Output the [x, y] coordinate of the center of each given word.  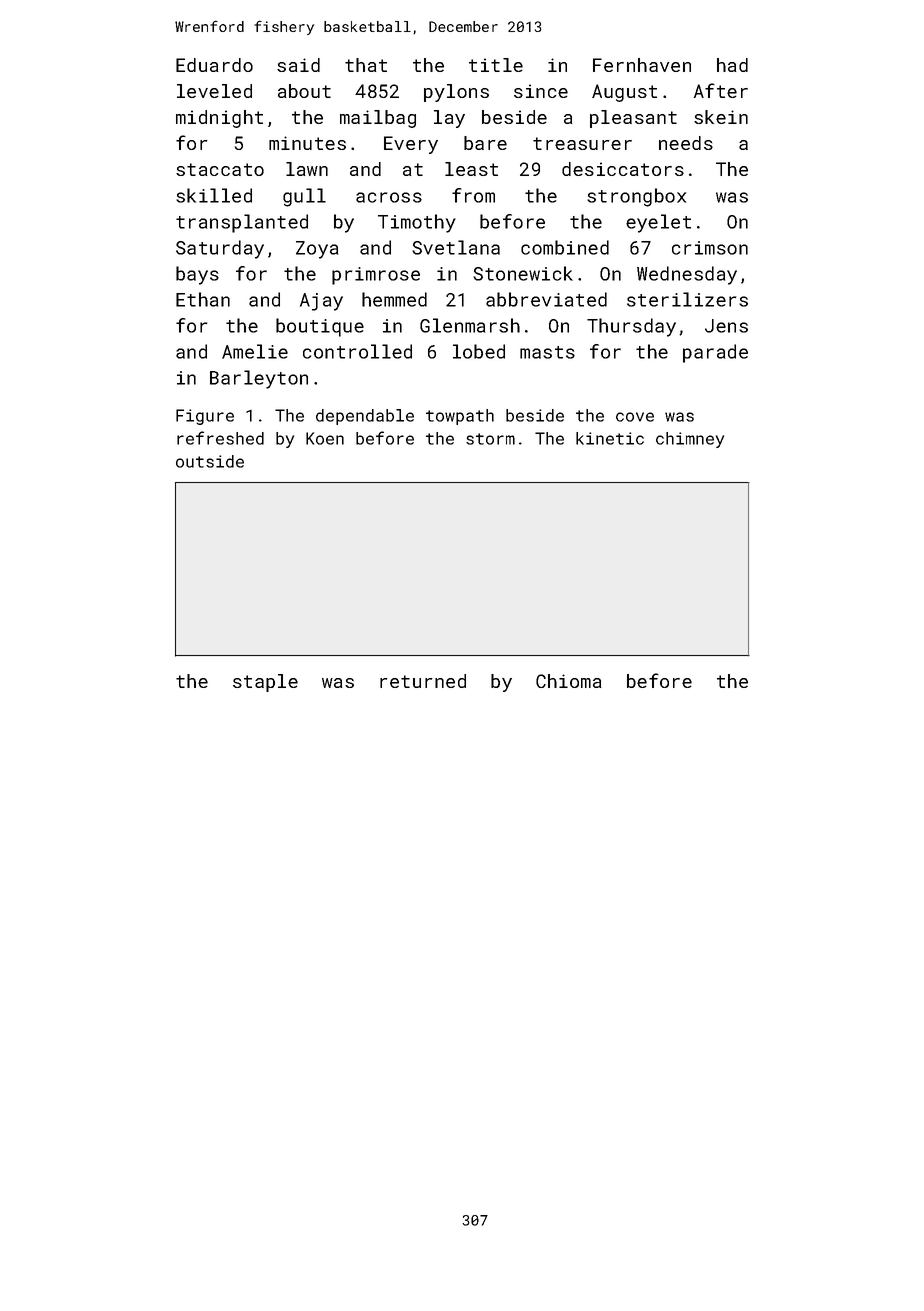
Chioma [568, 681]
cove [635, 417]
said [298, 65]
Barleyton [259, 379]
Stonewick [523, 273]
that [366, 65]
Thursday [631, 327]
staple [265, 683]
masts [547, 352]
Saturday [220, 249]
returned [423, 681]
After [721, 90]
